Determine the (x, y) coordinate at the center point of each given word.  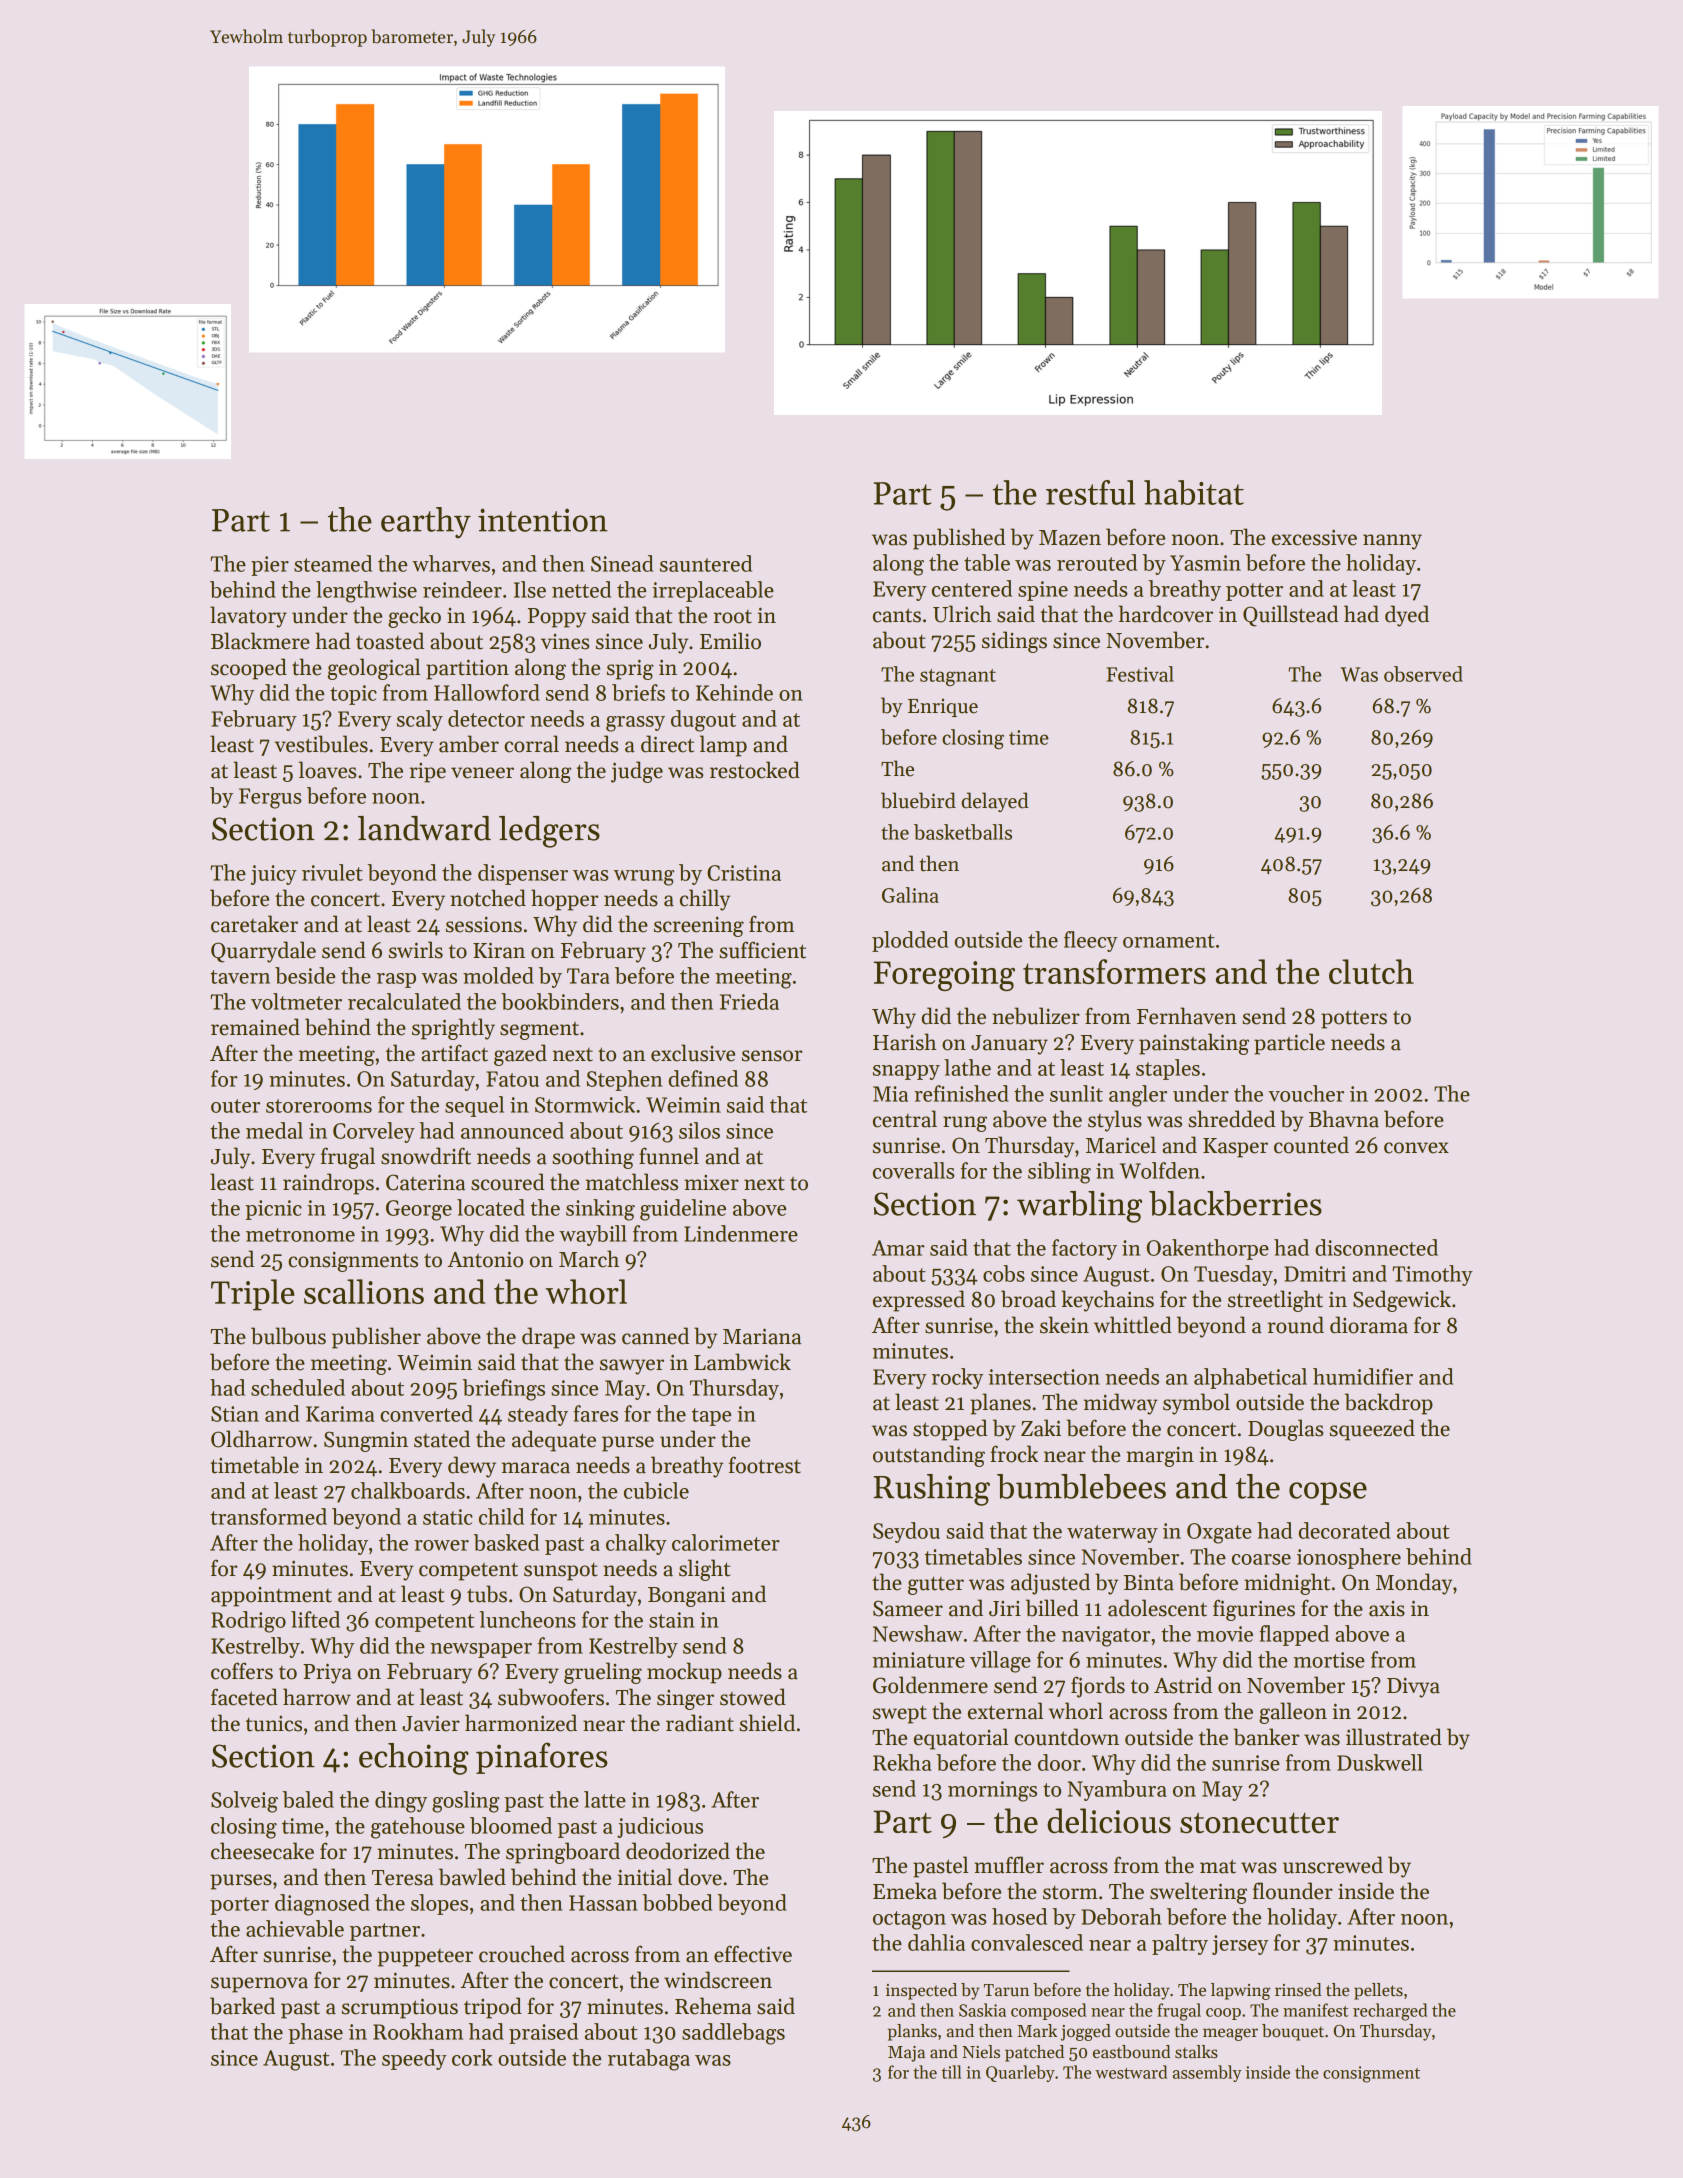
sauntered (706, 563)
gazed (520, 1055)
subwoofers (551, 1697)
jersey (1240, 1945)
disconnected (1376, 1247)
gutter (936, 1585)
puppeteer (425, 1958)
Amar (898, 1248)
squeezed (1372, 1430)
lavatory (248, 617)
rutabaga (649, 2060)
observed (1423, 674)
